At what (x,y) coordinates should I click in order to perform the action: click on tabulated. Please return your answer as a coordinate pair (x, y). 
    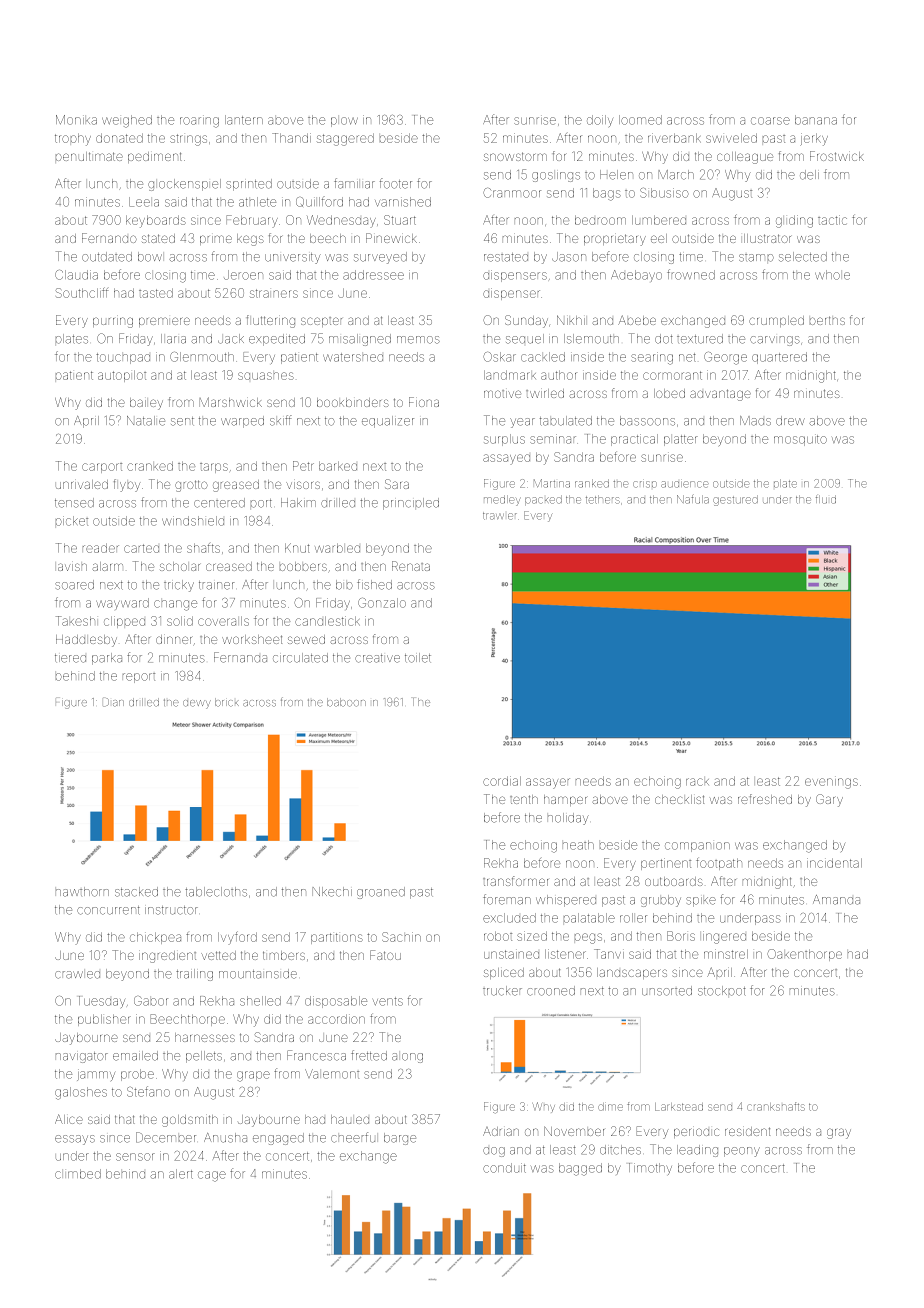
    Looking at the image, I should click on (566, 421).
